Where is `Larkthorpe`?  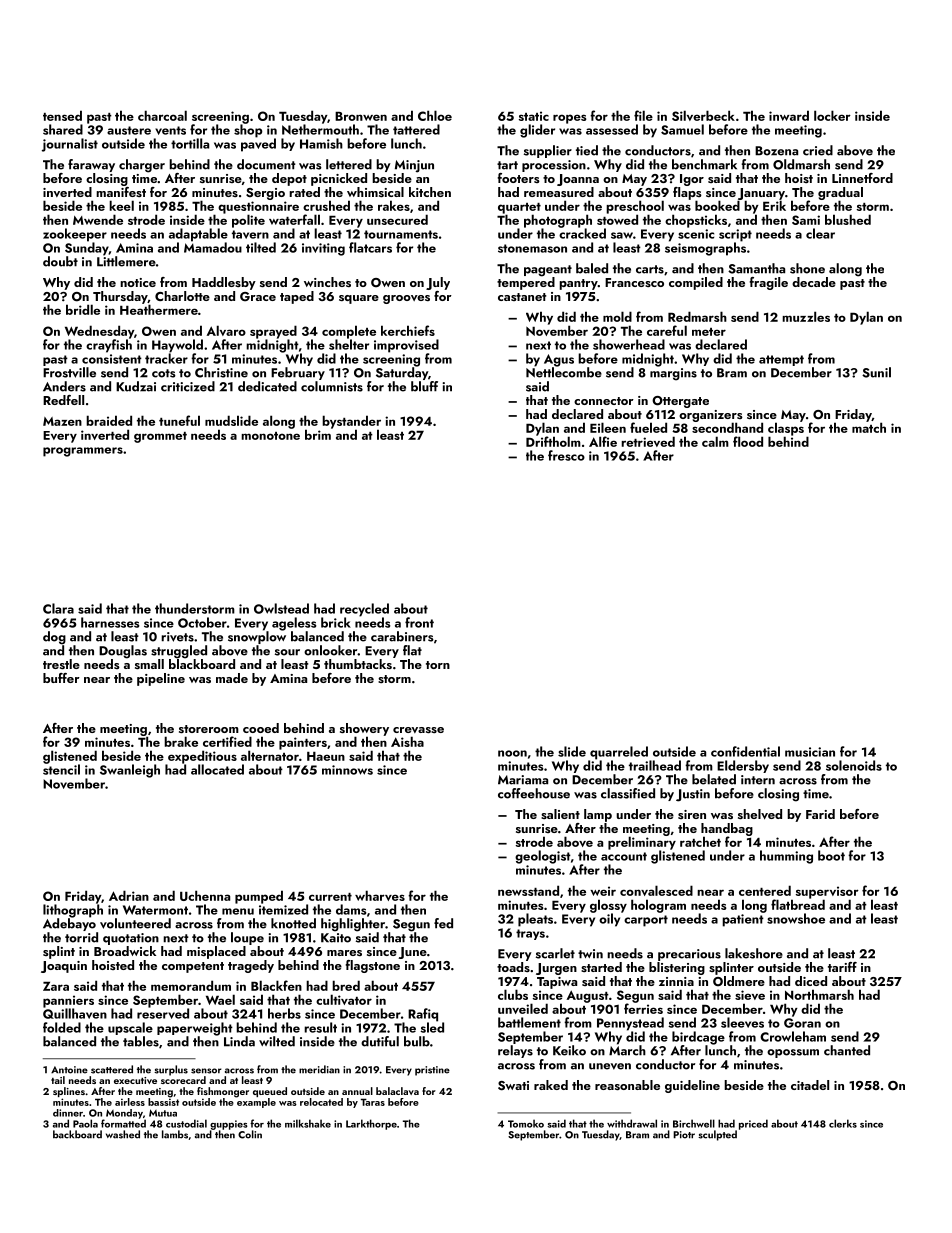
Larkthorpe is located at coordinates (371, 1124).
